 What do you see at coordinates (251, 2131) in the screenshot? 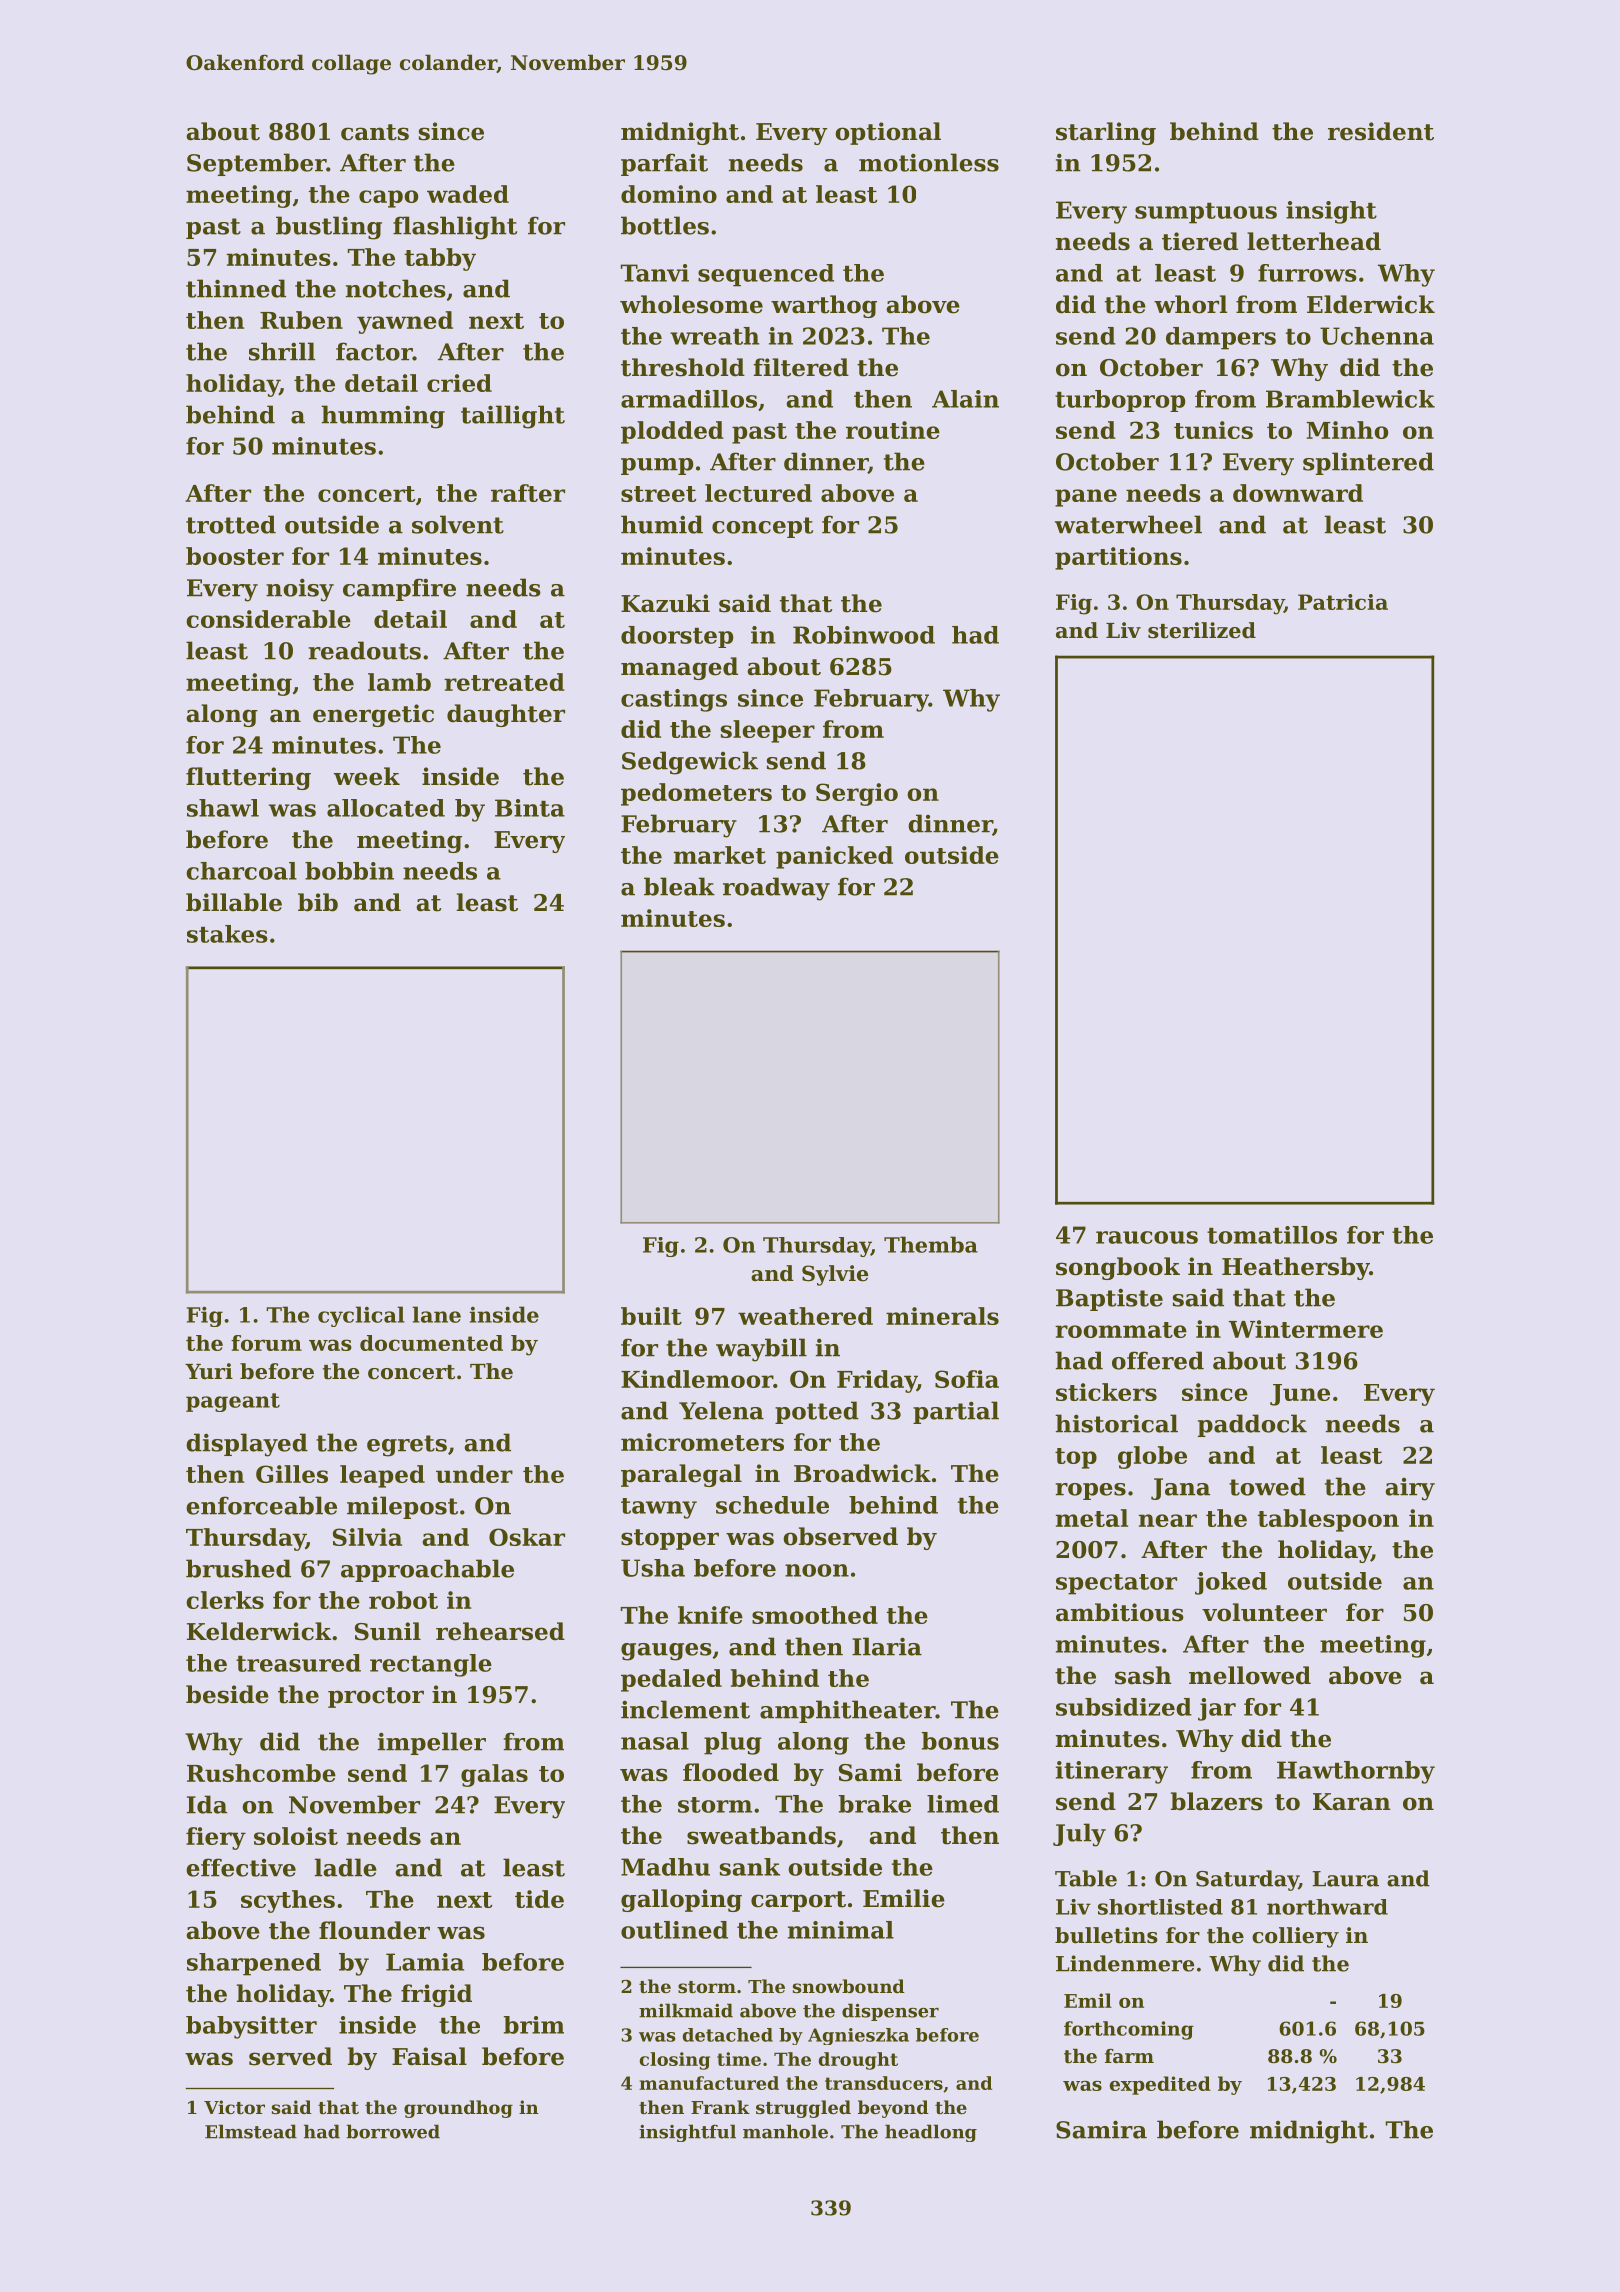
I see `Elmstead` at bounding box center [251, 2131].
